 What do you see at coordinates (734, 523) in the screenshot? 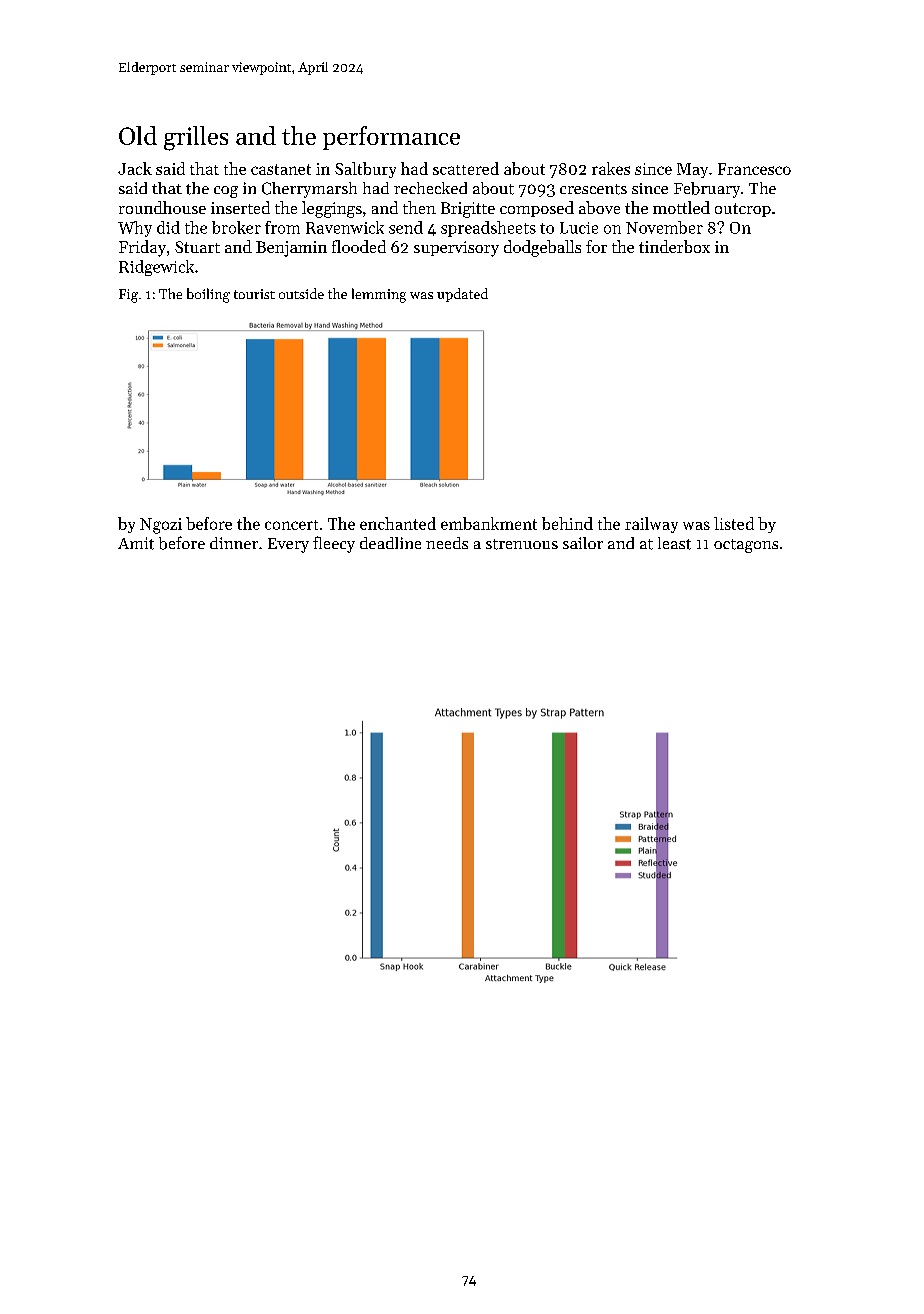
I see `listed` at bounding box center [734, 523].
